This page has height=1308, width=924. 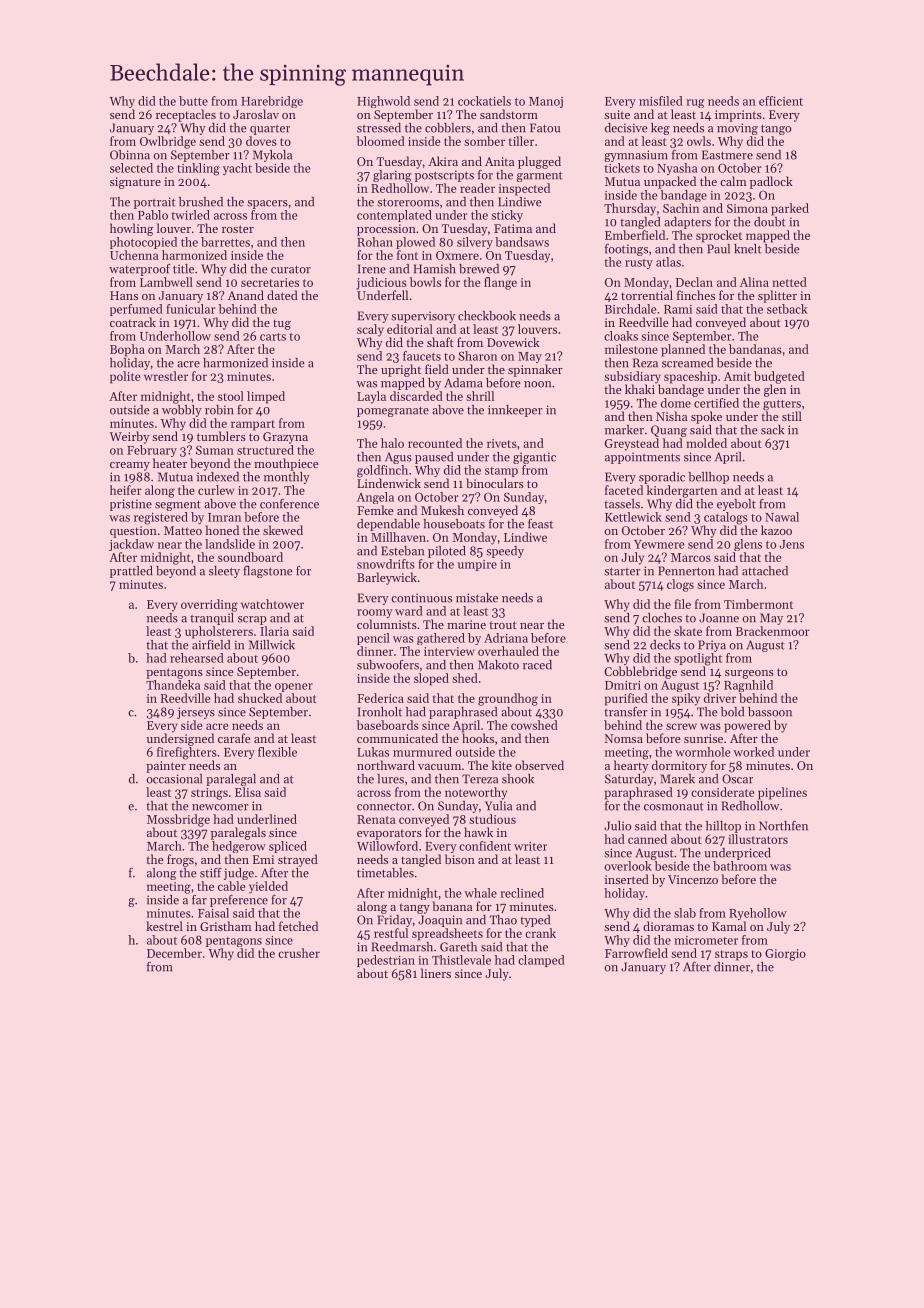 What do you see at coordinates (702, 752) in the page?
I see `wormhole` at bounding box center [702, 752].
